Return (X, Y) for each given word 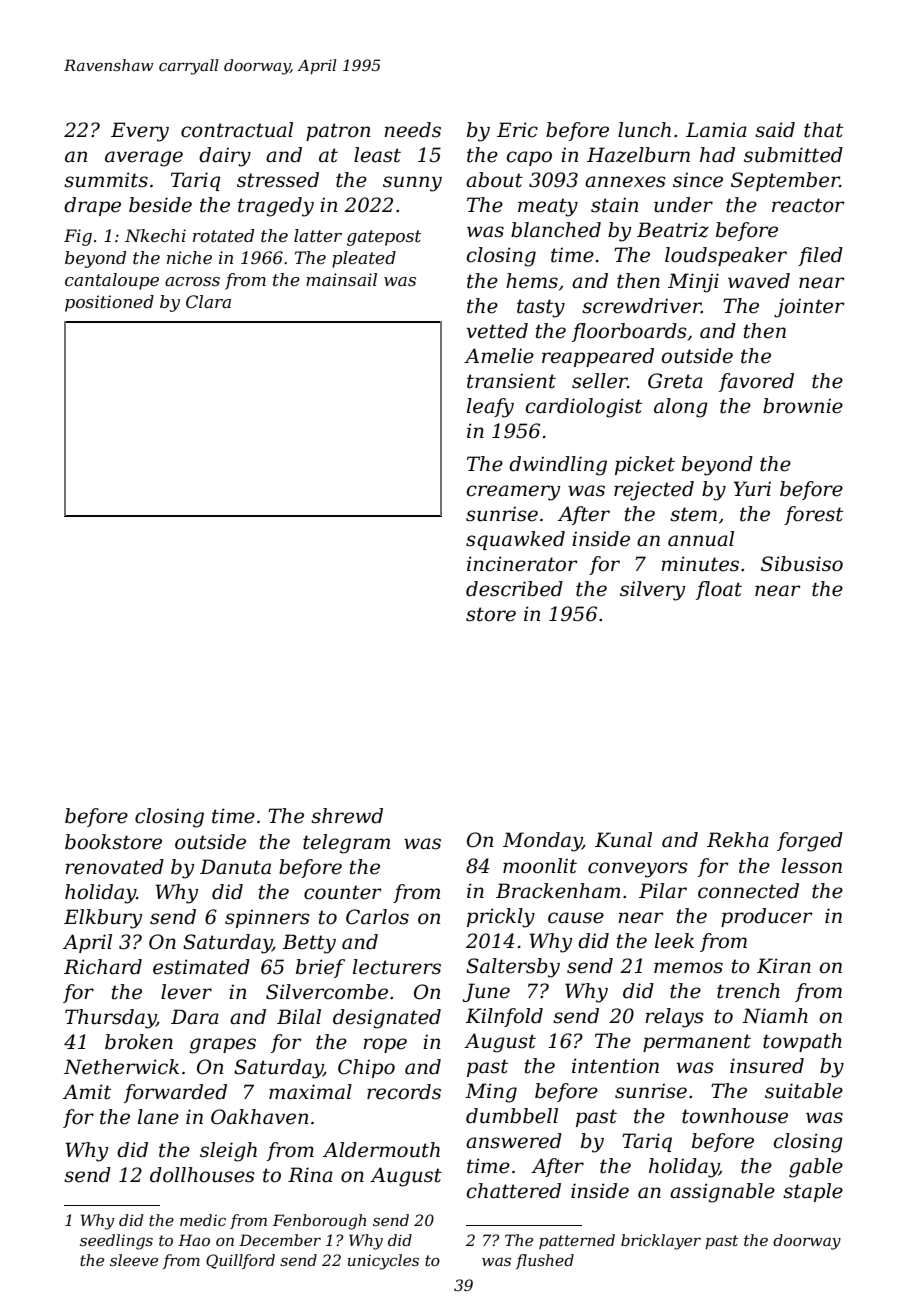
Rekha (738, 840)
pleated (364, 259)
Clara (208, 301)
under (683, 205)
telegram (346, 844)
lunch (644, 130)
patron (338, 132)
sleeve (134, 1260)
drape (92, 206)
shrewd (347, 816)
